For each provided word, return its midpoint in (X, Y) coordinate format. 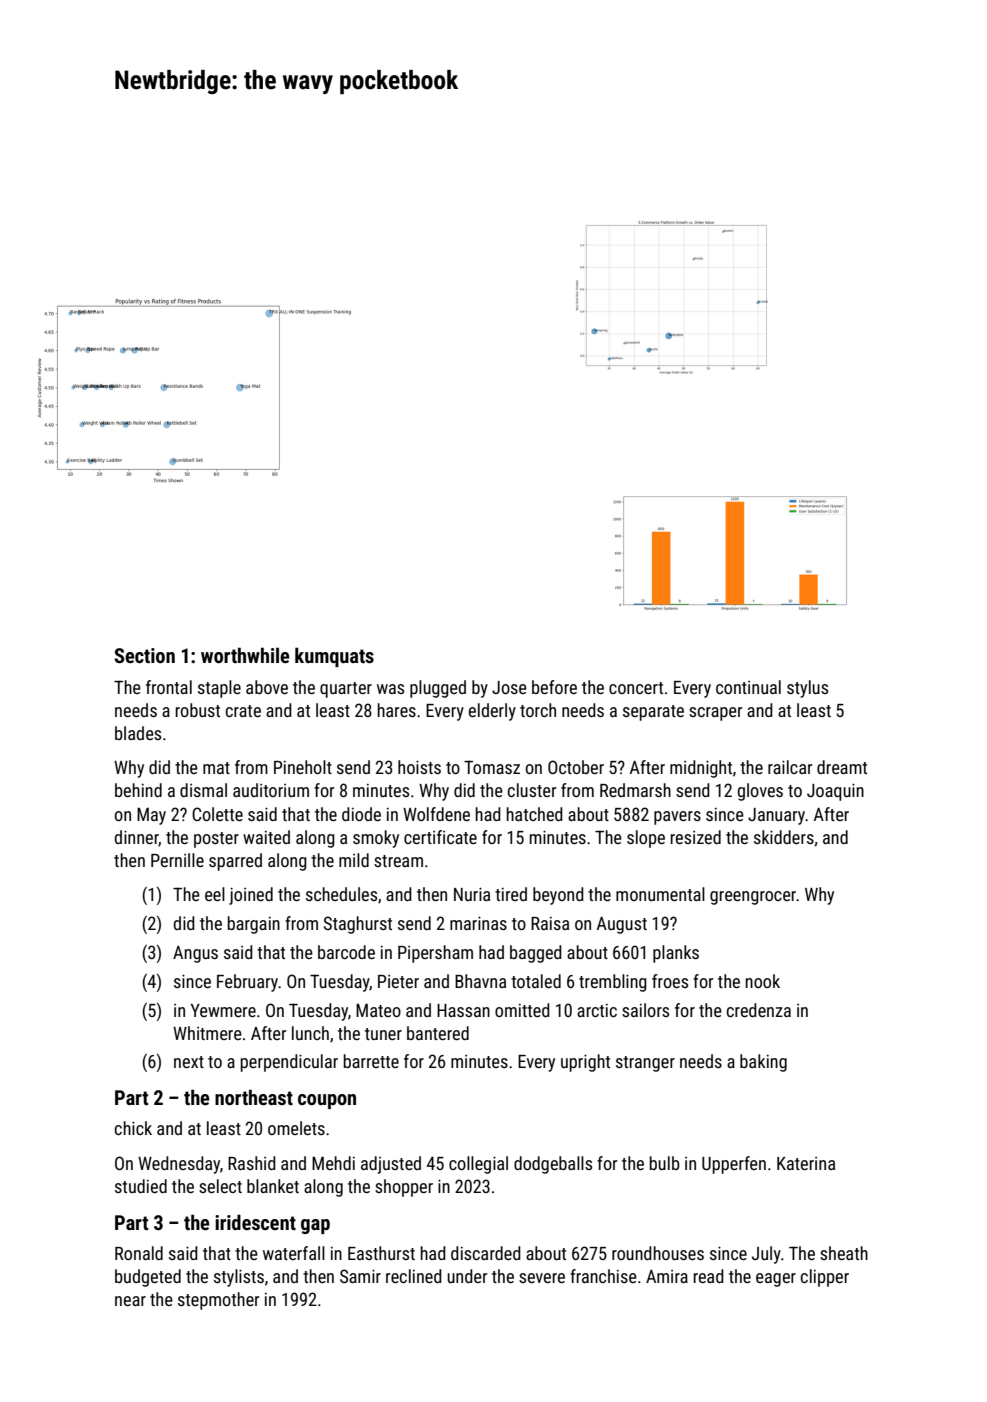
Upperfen (734, 1165)
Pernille (177, 860)
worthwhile (245, 655)
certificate (440, 837)
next (189, 1062)
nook (763, 981)
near (130, 1301)
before (554, 687)
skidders (784, 837)
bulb (665, 1163)
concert (636, 688)
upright (585, 1063)
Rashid (252, 1163)
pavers (677, 818)
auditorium (271, 790)
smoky (376, 839)
